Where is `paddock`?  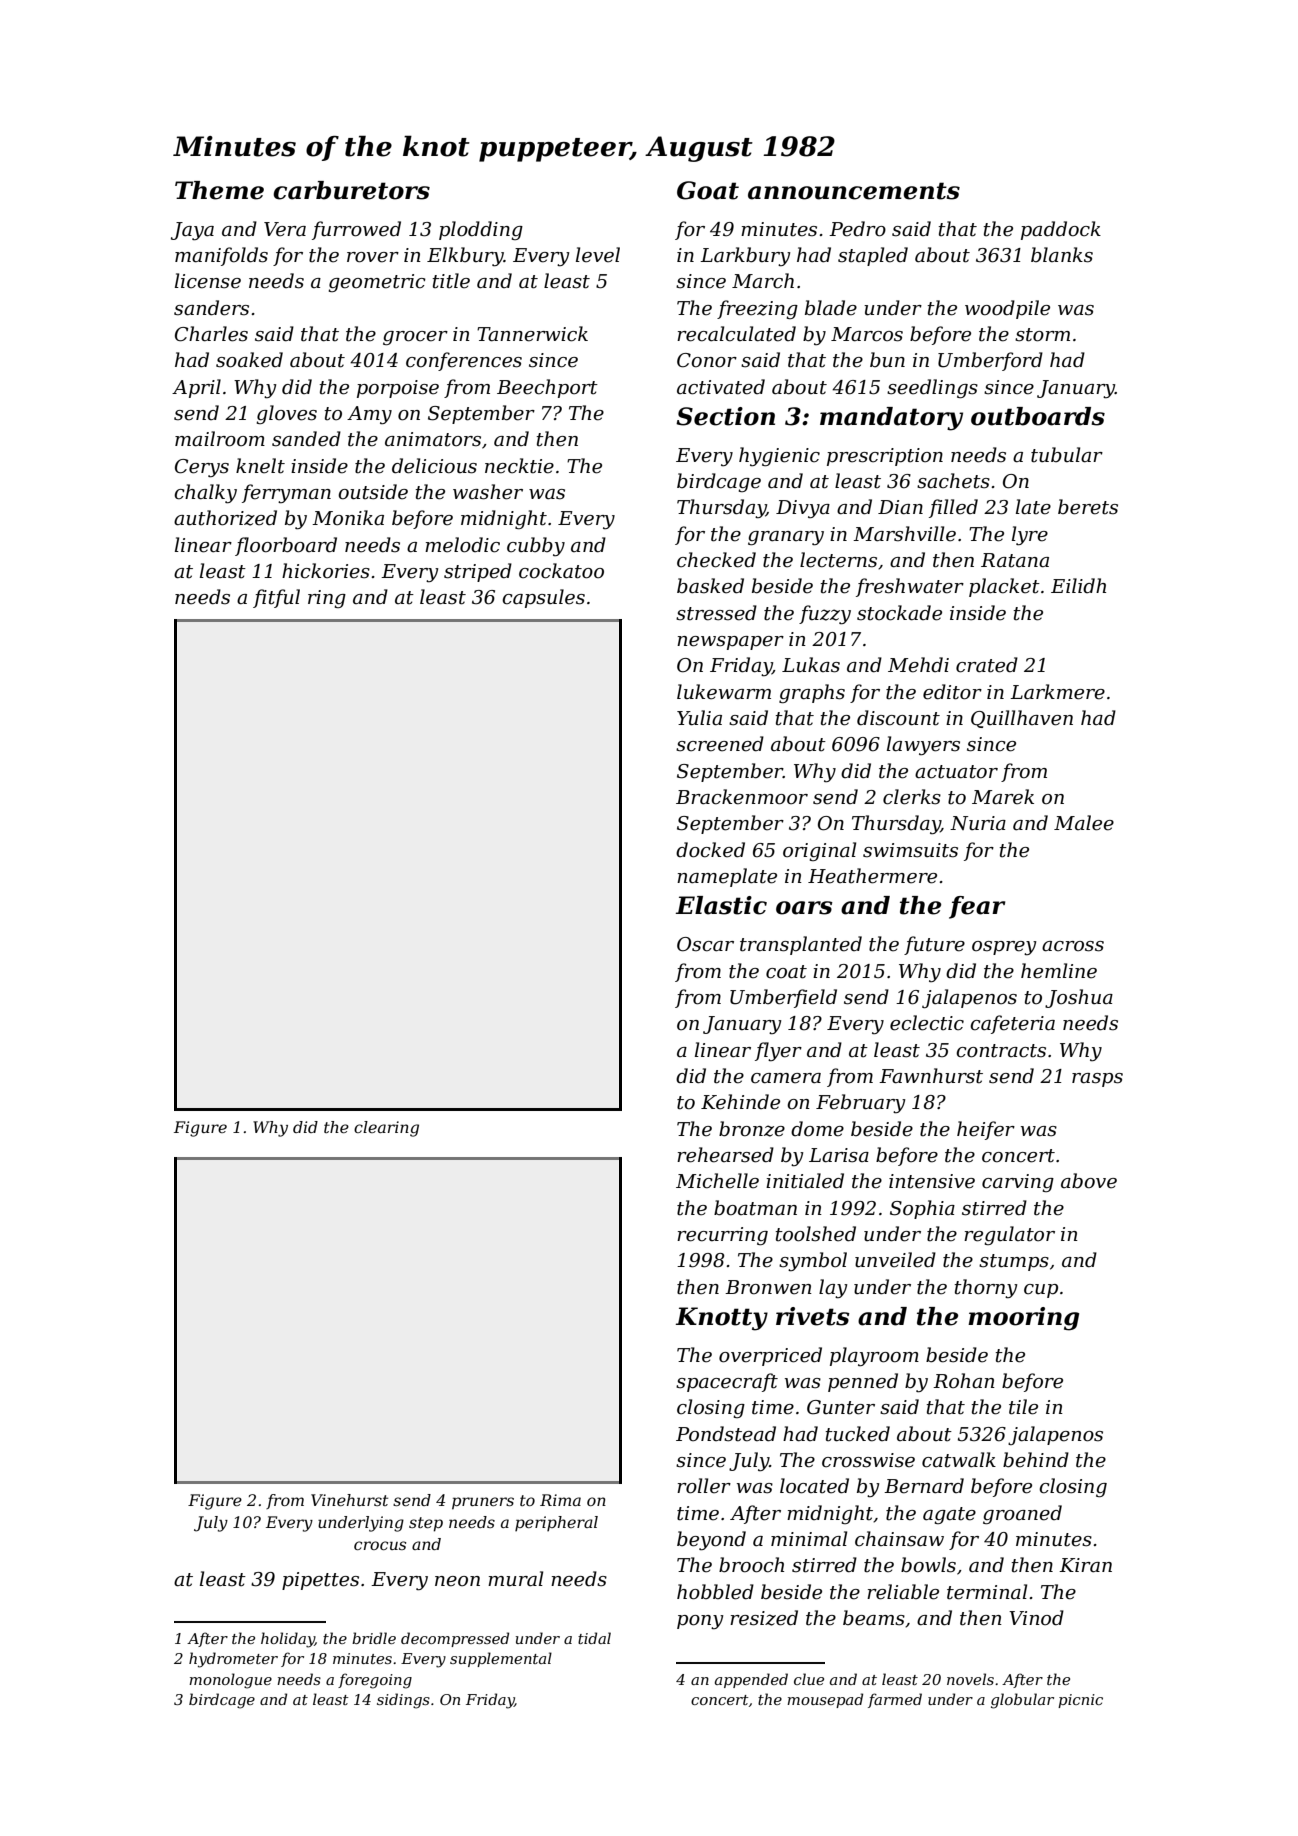
paddock is located at coordinates (1061, 230).
